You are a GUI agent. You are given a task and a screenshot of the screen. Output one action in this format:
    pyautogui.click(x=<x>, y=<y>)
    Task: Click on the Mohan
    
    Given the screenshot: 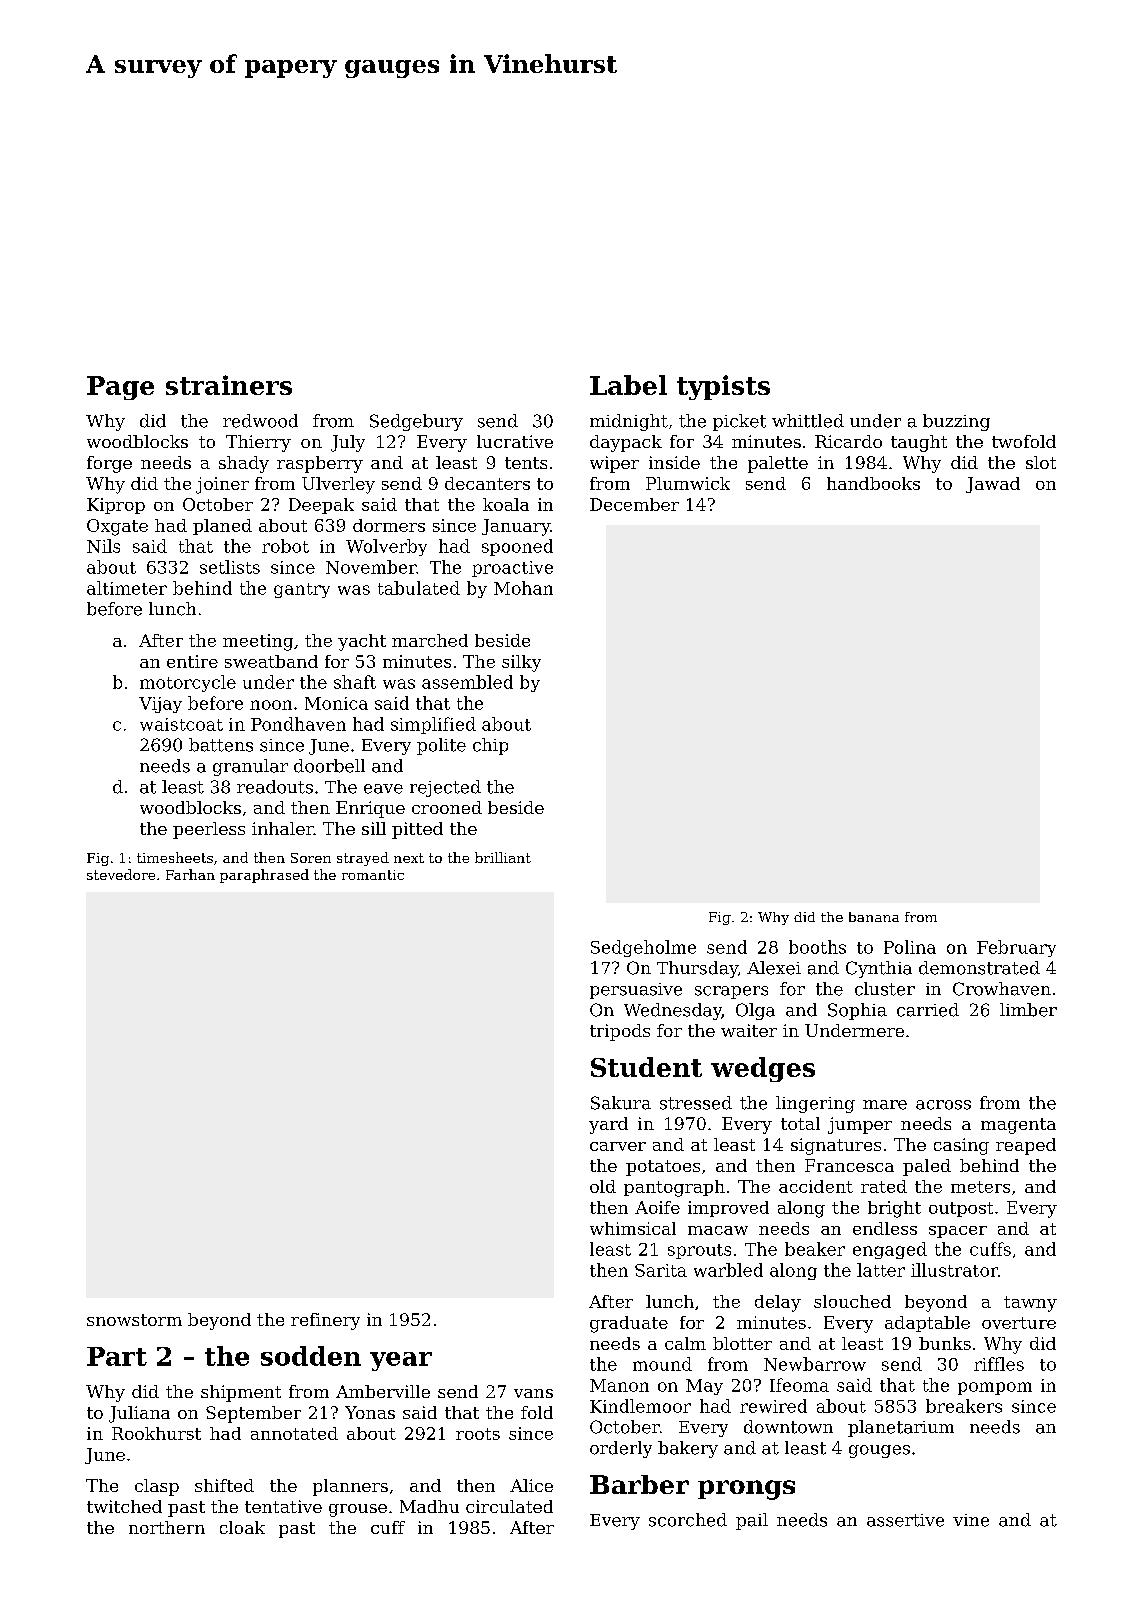 What is the action you would take?
    pyautogui.click(x=523, y=588)
